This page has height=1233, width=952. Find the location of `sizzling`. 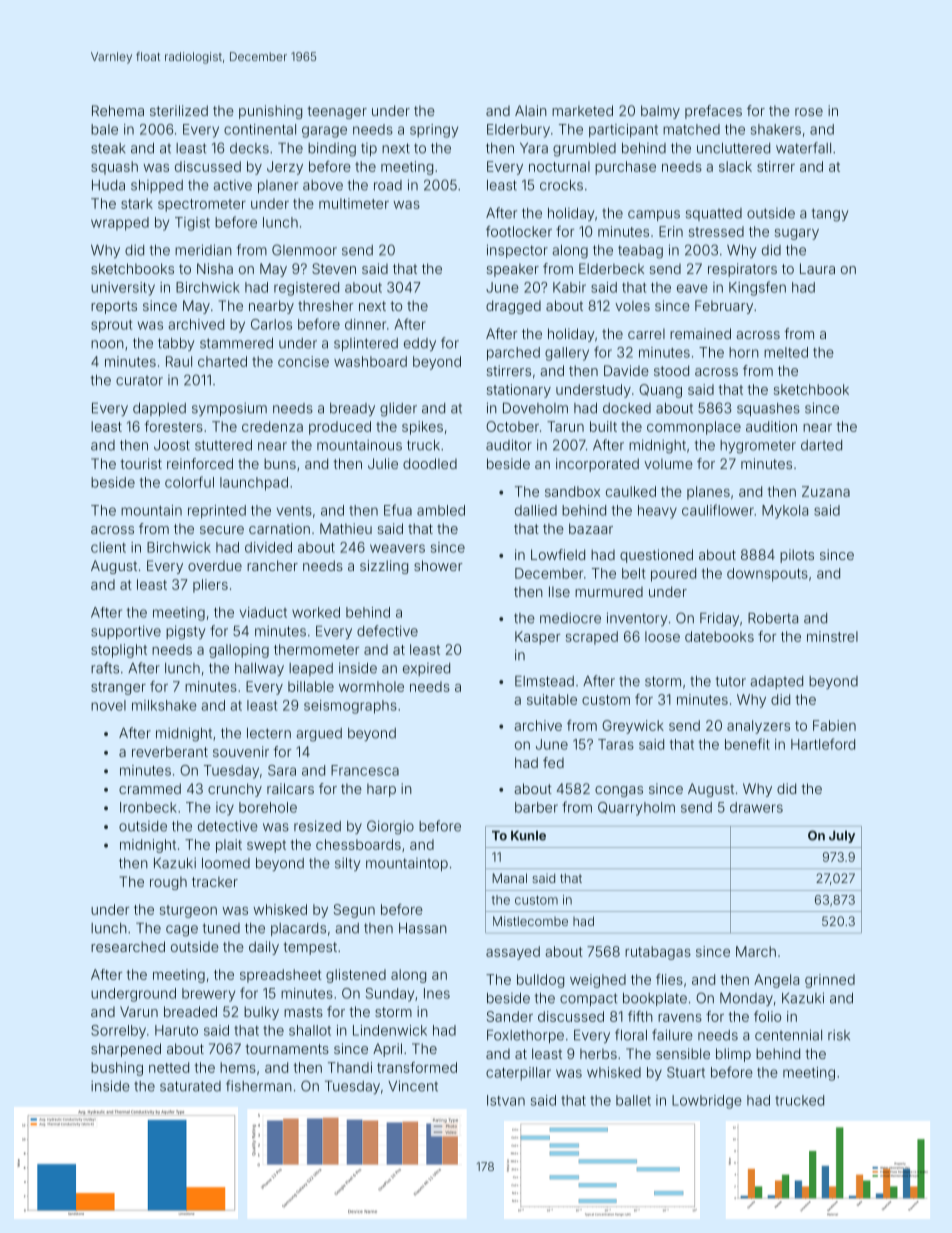

sizzling is located at coordinates (384, 567).
